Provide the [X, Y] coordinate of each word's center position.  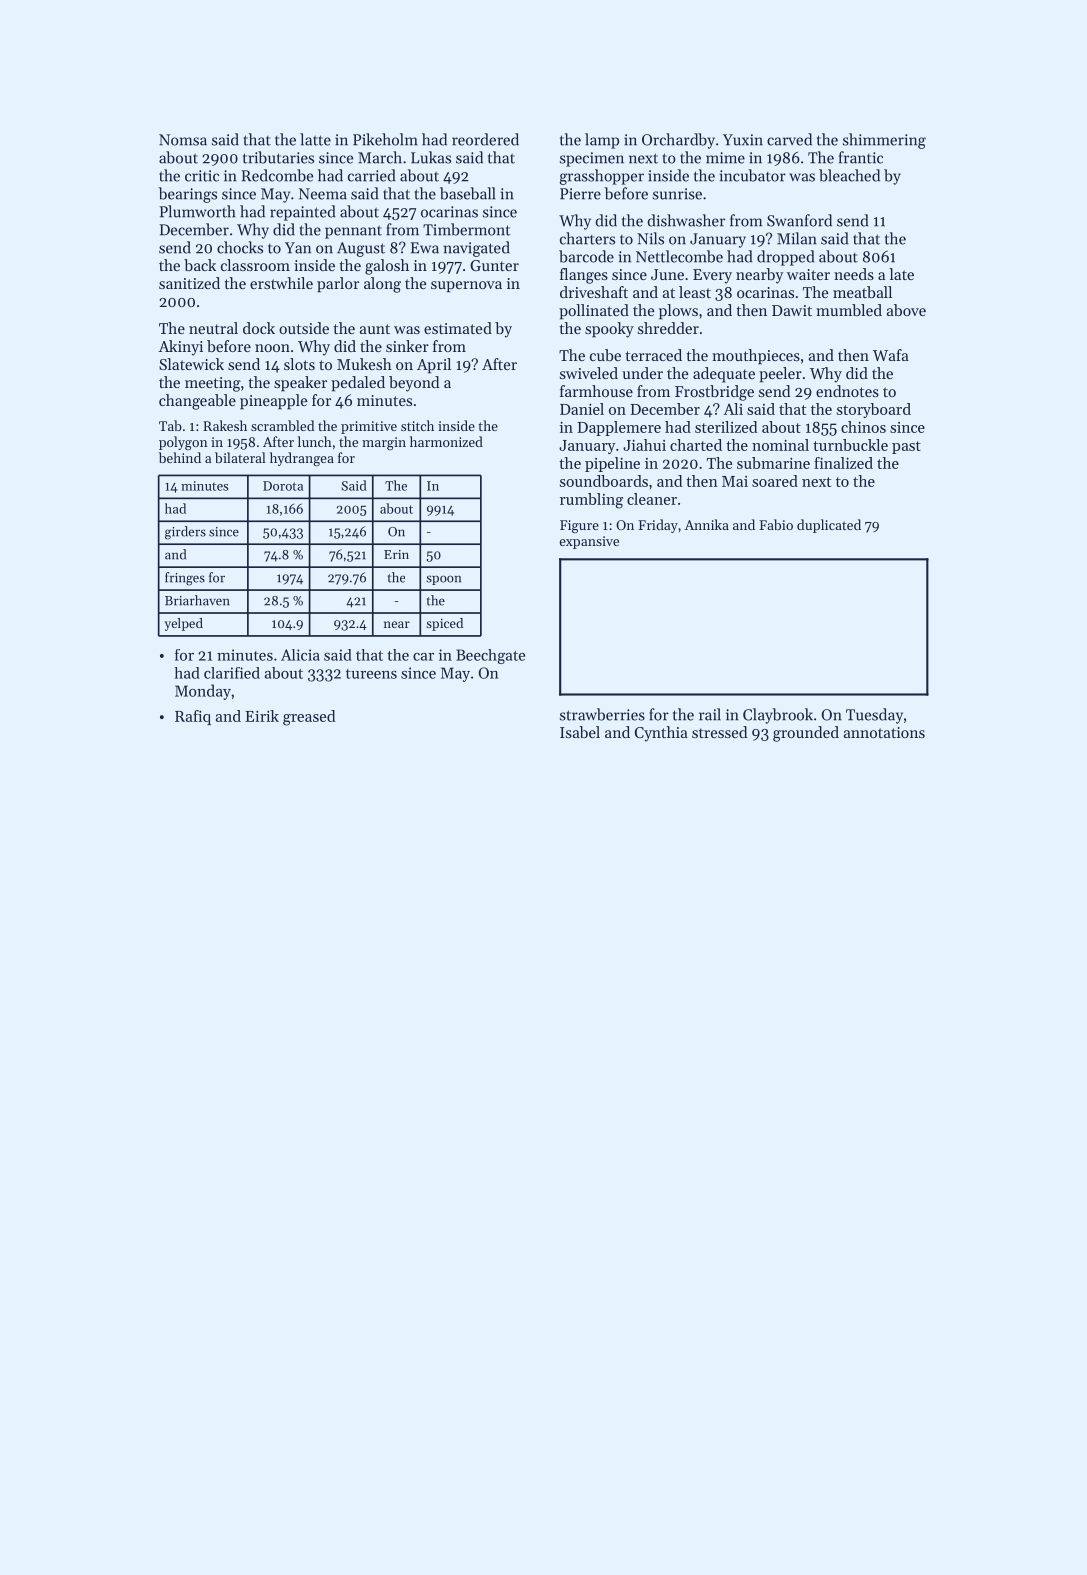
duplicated [829, 526]
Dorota [283, 486]
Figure [579, 526]
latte [315, 139]
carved [789, 139]
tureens [371, 674]
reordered [485, 139]
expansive [589, 542]
